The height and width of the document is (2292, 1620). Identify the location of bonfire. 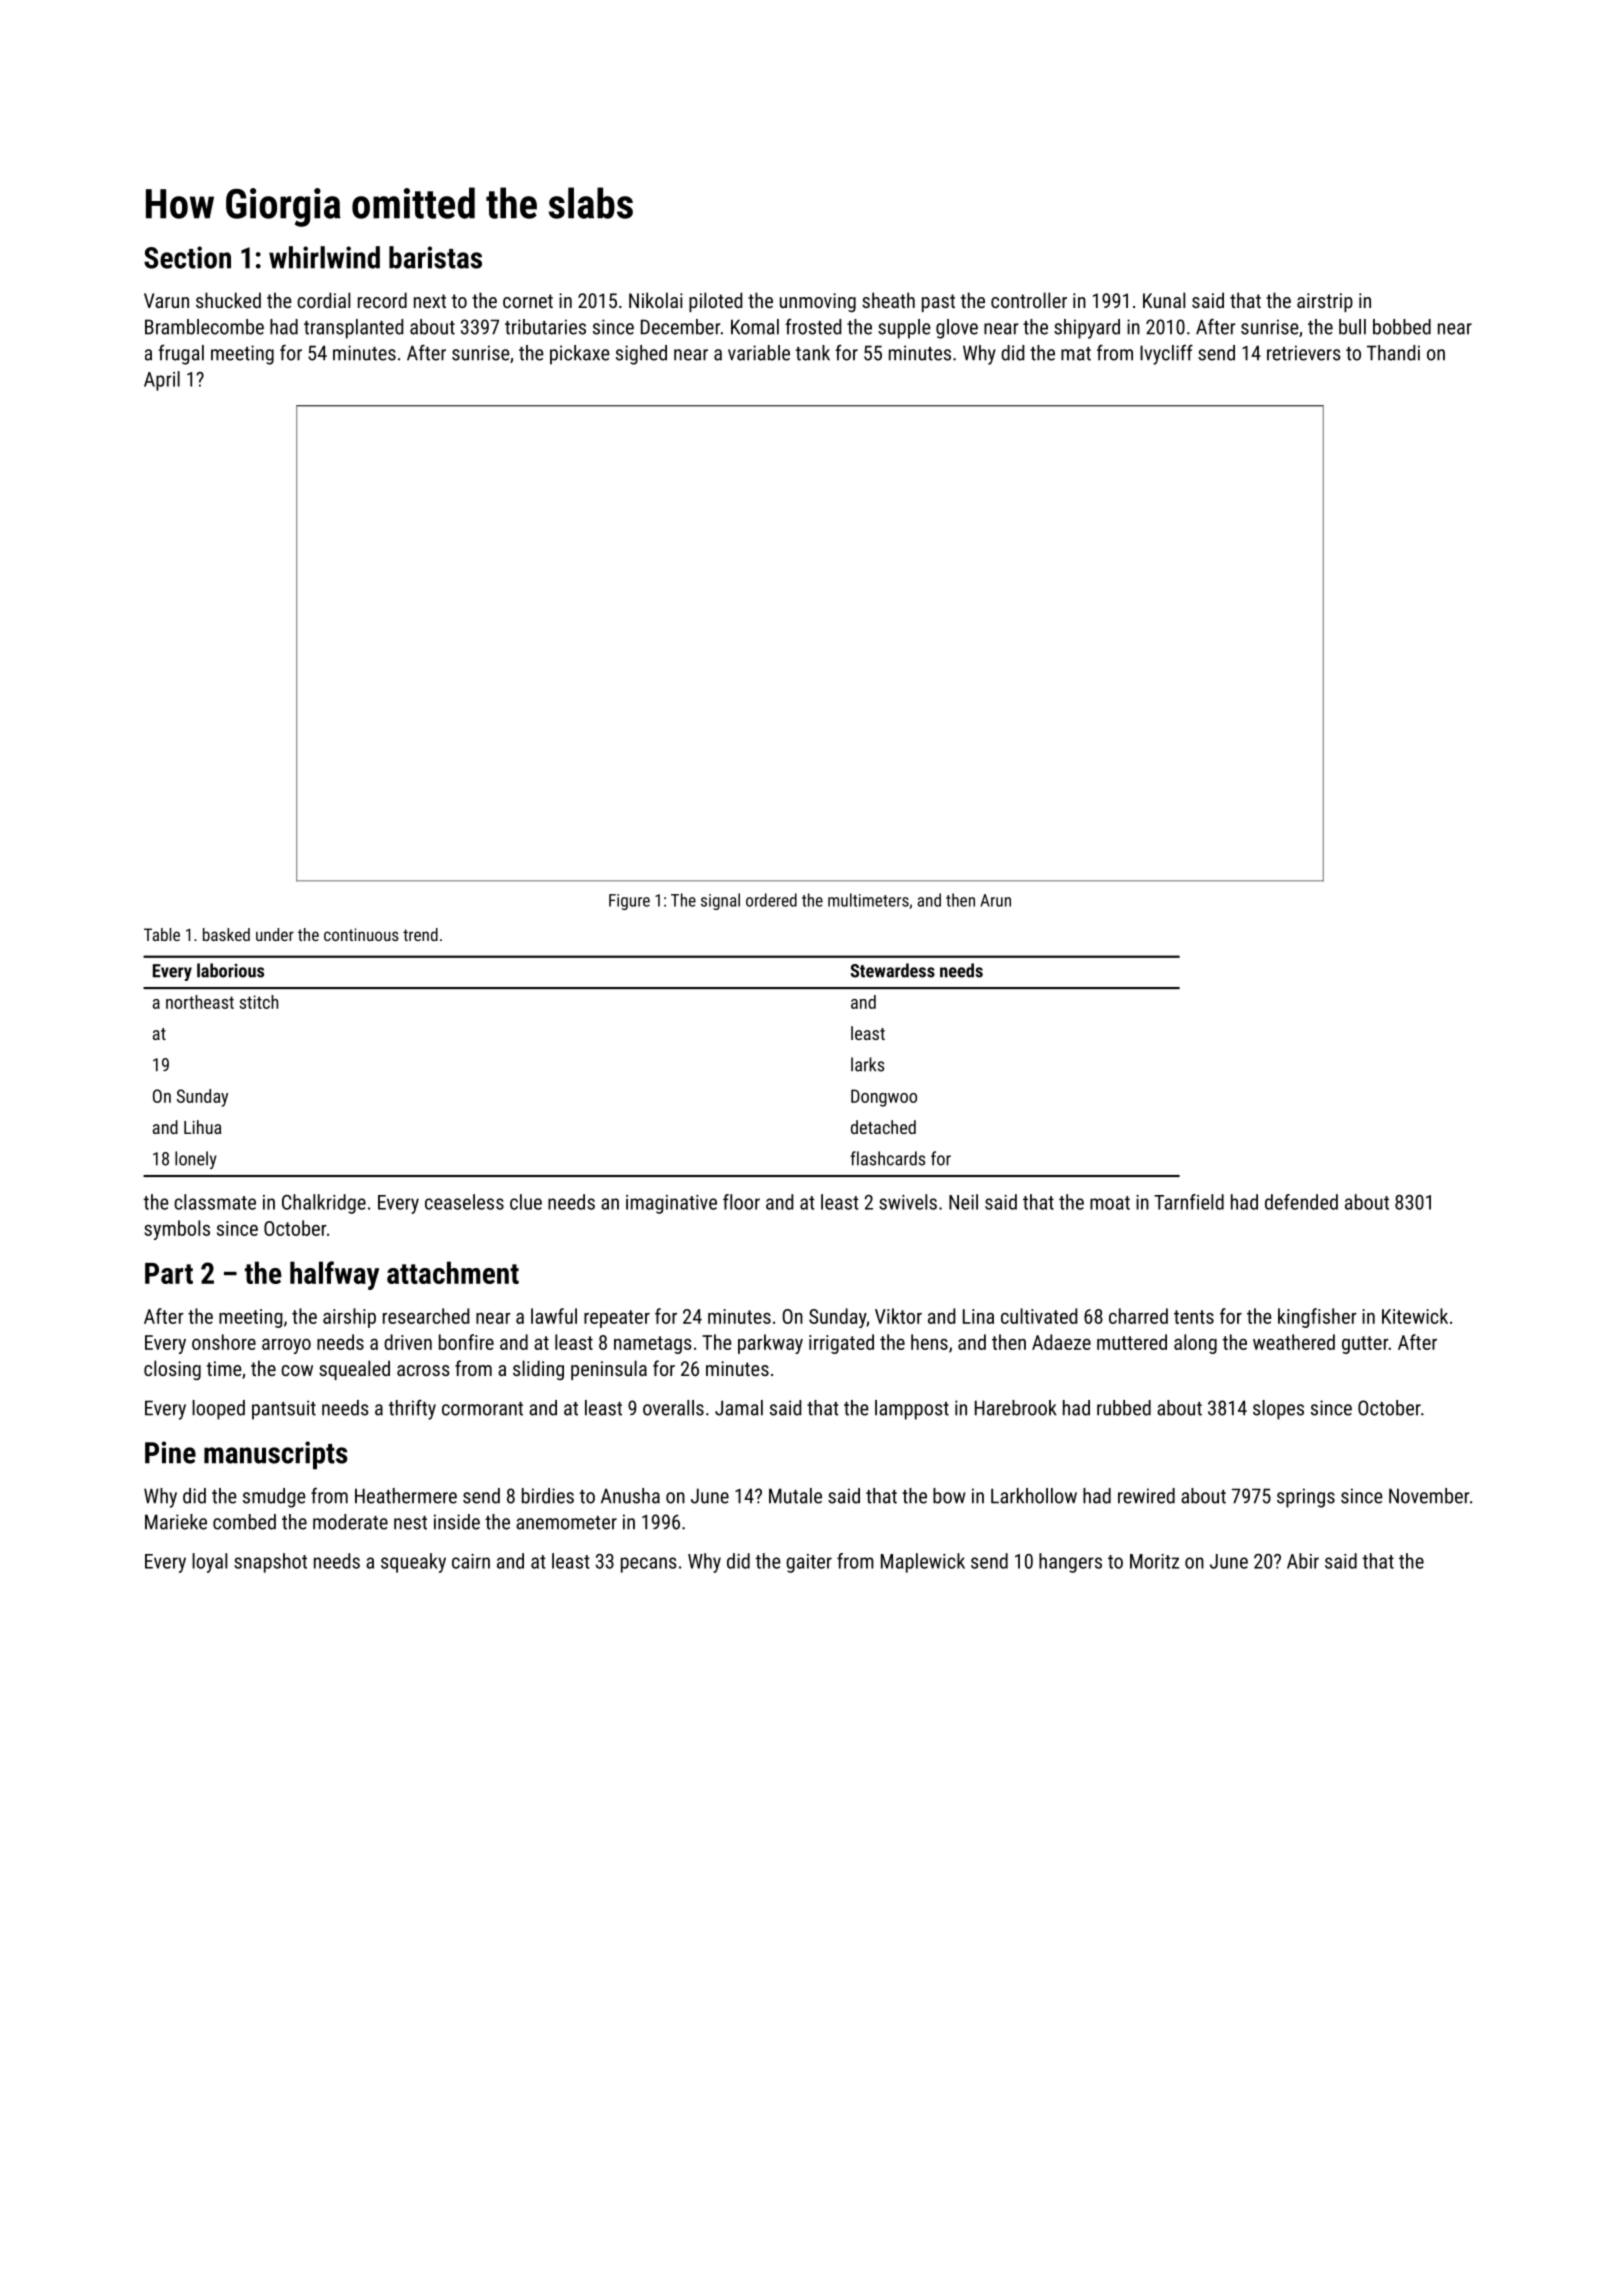
(466, 1342).
